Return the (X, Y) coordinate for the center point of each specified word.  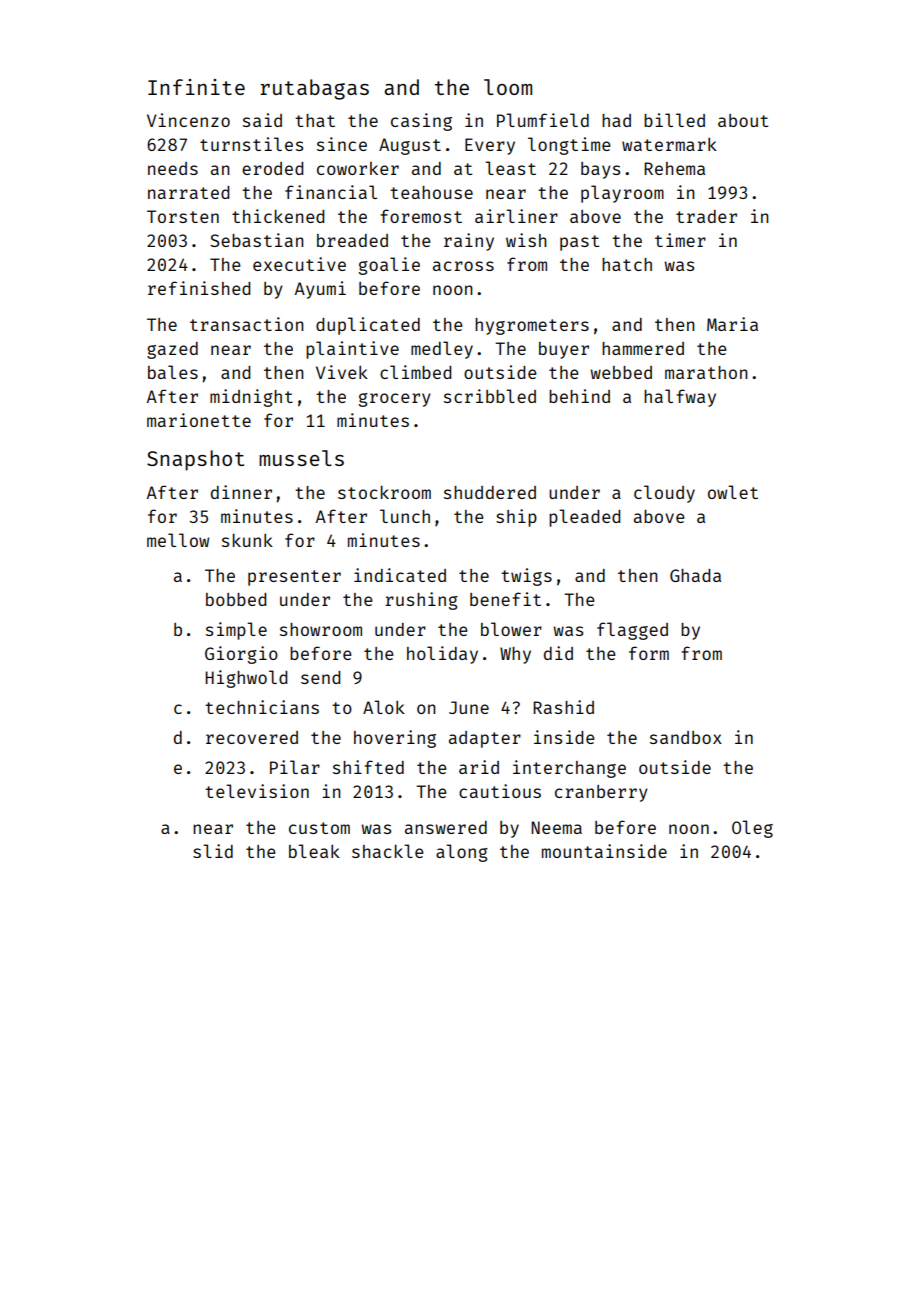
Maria (732, 324)
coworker (358, 168)
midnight (251, 398)
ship (516, 518)
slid (213, 851)
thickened (278, 216)
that (315, 120)
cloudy (664, 494)
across (463, 266)
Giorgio (241, 655)
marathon (706, 372)
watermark (669, 144)
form (649, 653)
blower (511, 629)
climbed (415, 372)
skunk (247, 540)
